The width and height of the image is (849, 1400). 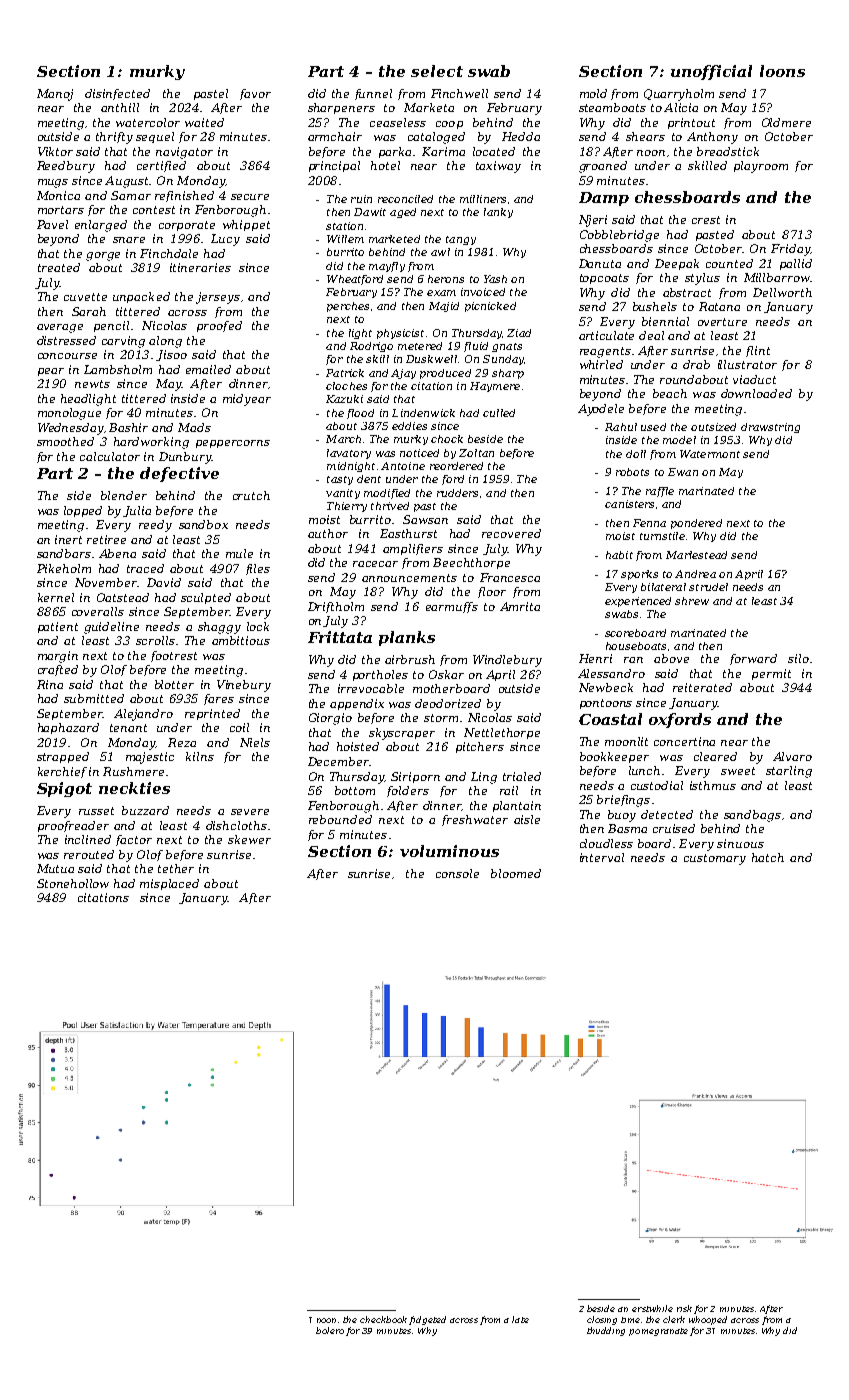 I want to click on whirled, so click(x=601, y=364).
